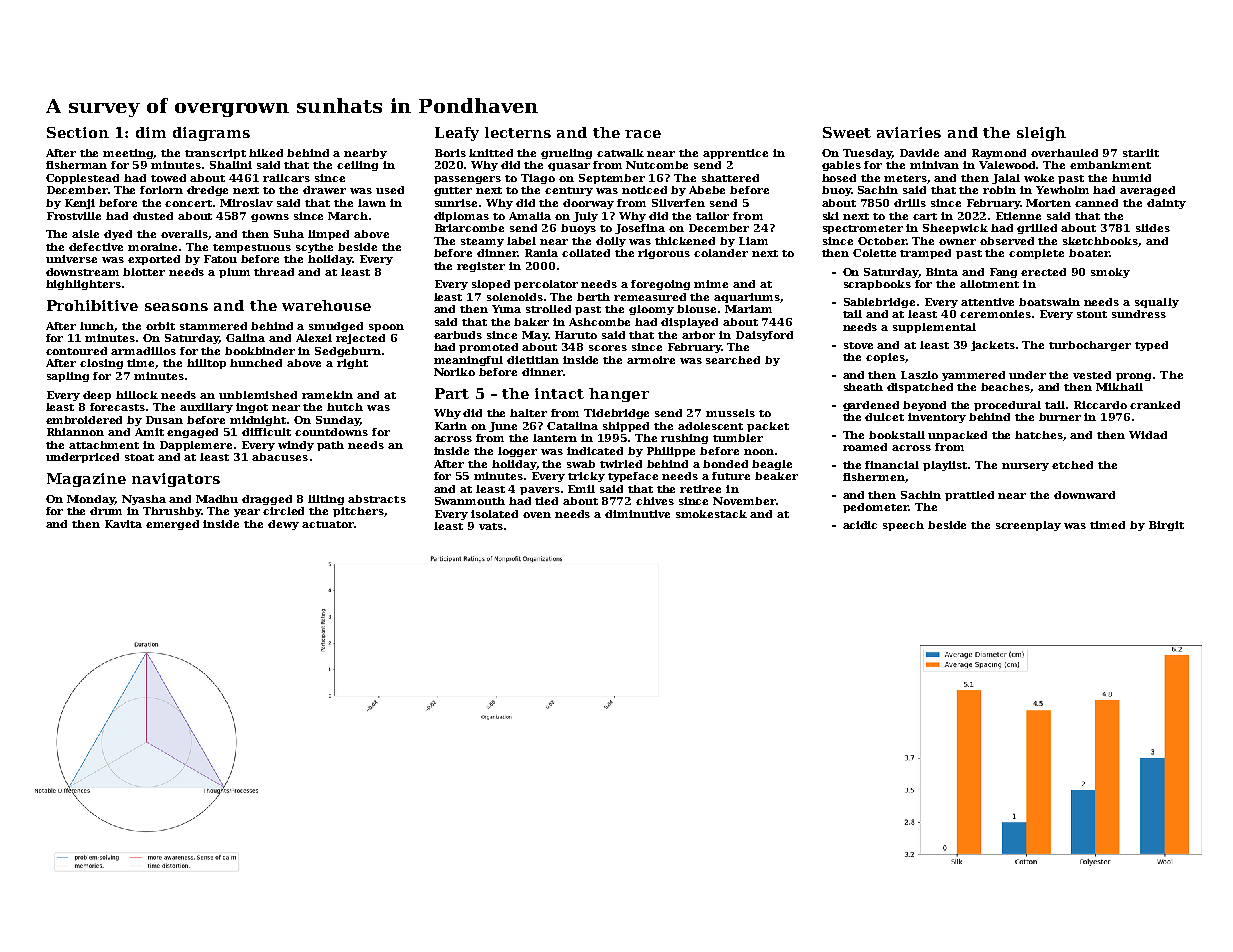 The height and width of the page is (952, 1233). Describe the element at coordinates (172, 525) in the page. I see `emerged` at that location.
